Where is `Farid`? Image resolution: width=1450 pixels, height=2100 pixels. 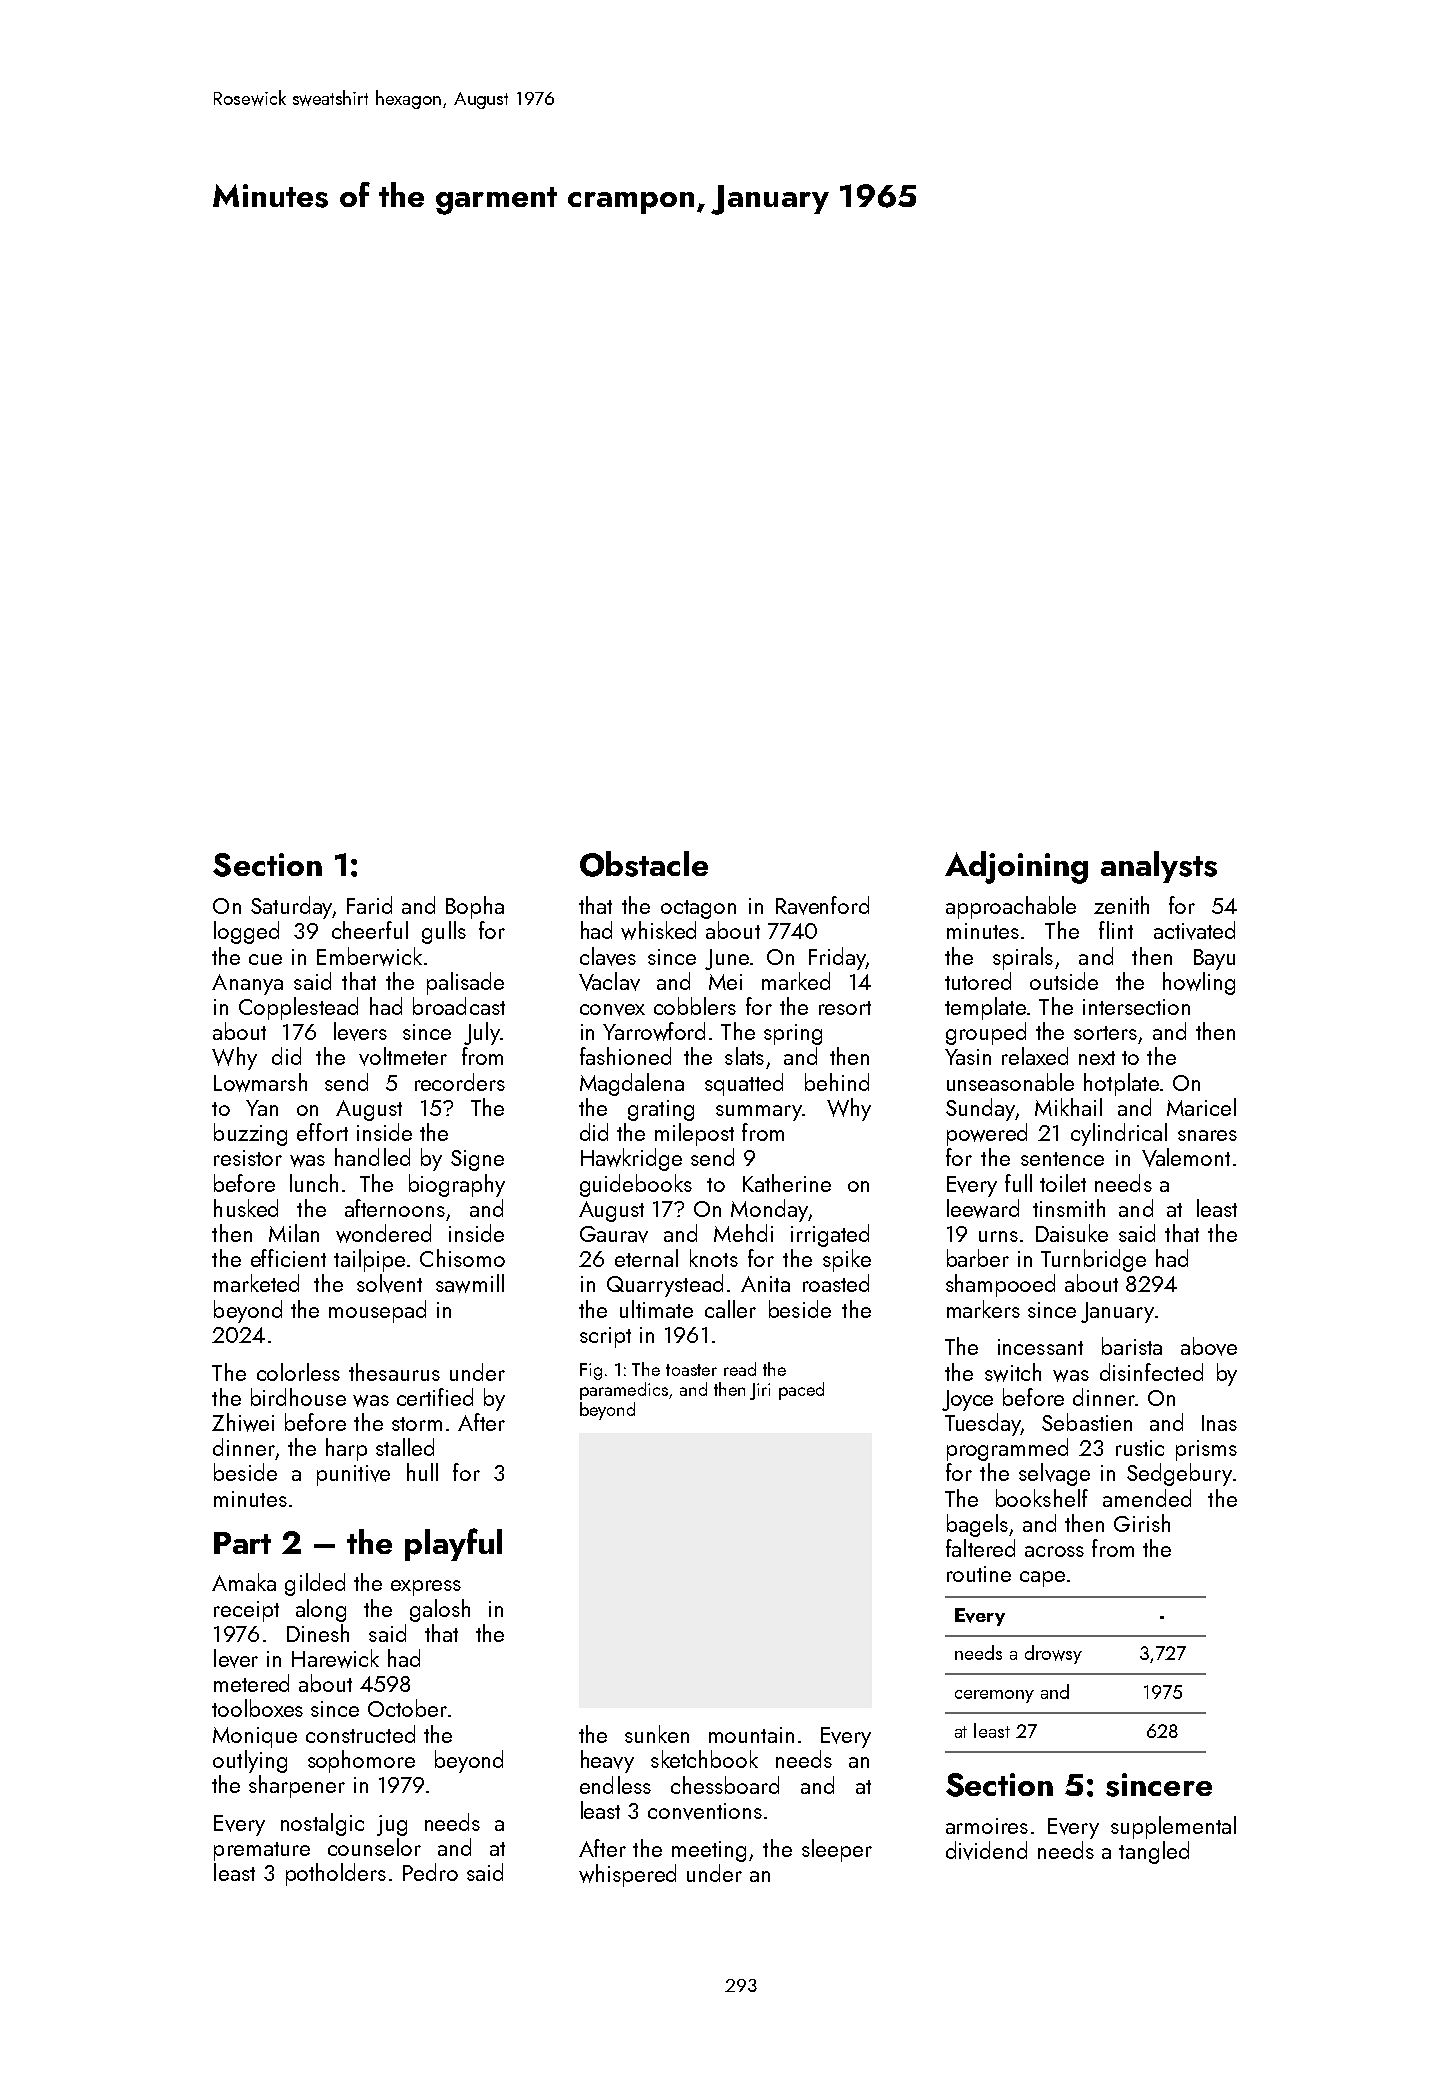
Farid is located at coordinates (369, 905).
